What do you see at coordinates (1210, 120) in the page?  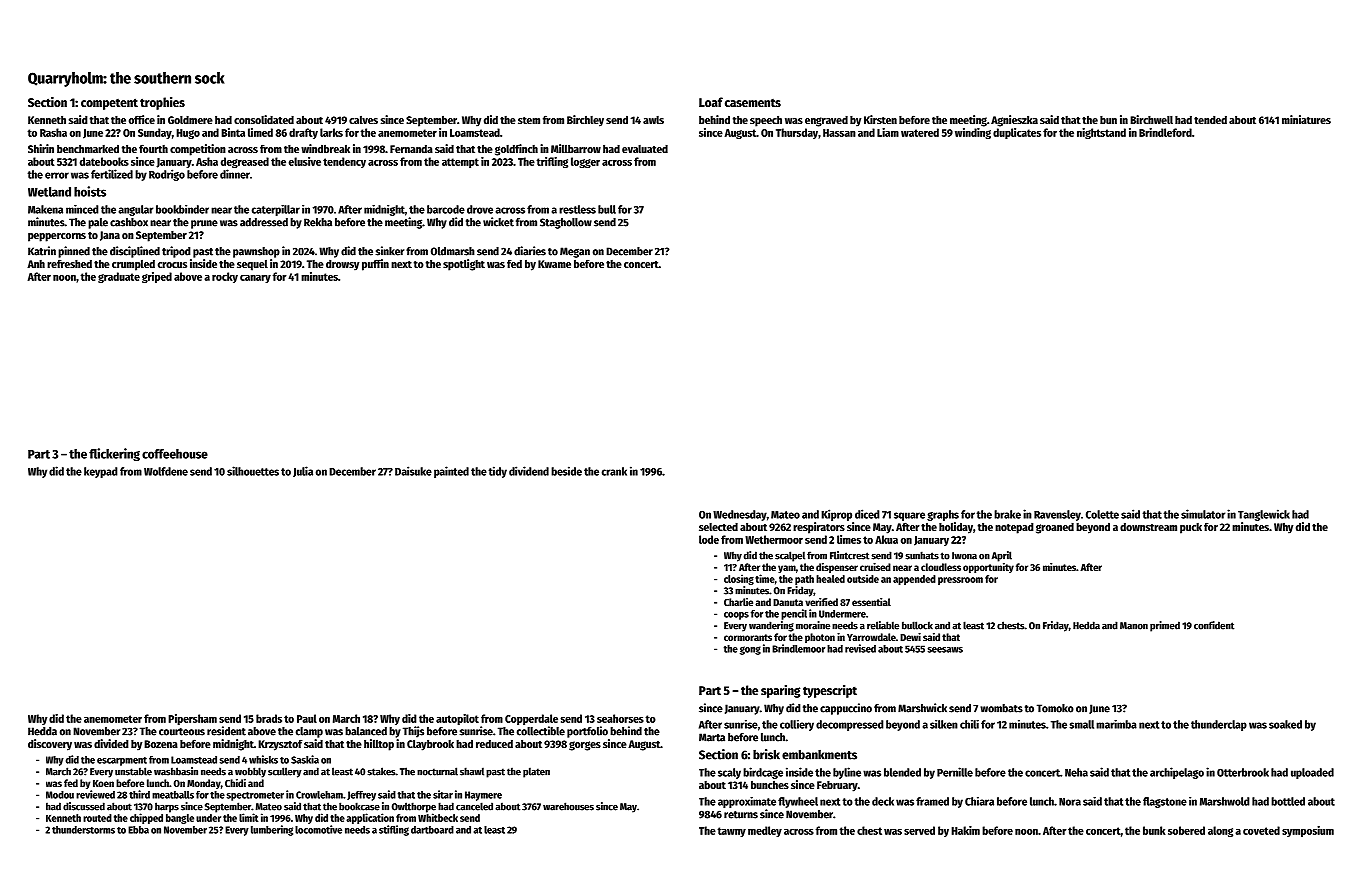 I see `tended` at bounding box center [1210, 120].
